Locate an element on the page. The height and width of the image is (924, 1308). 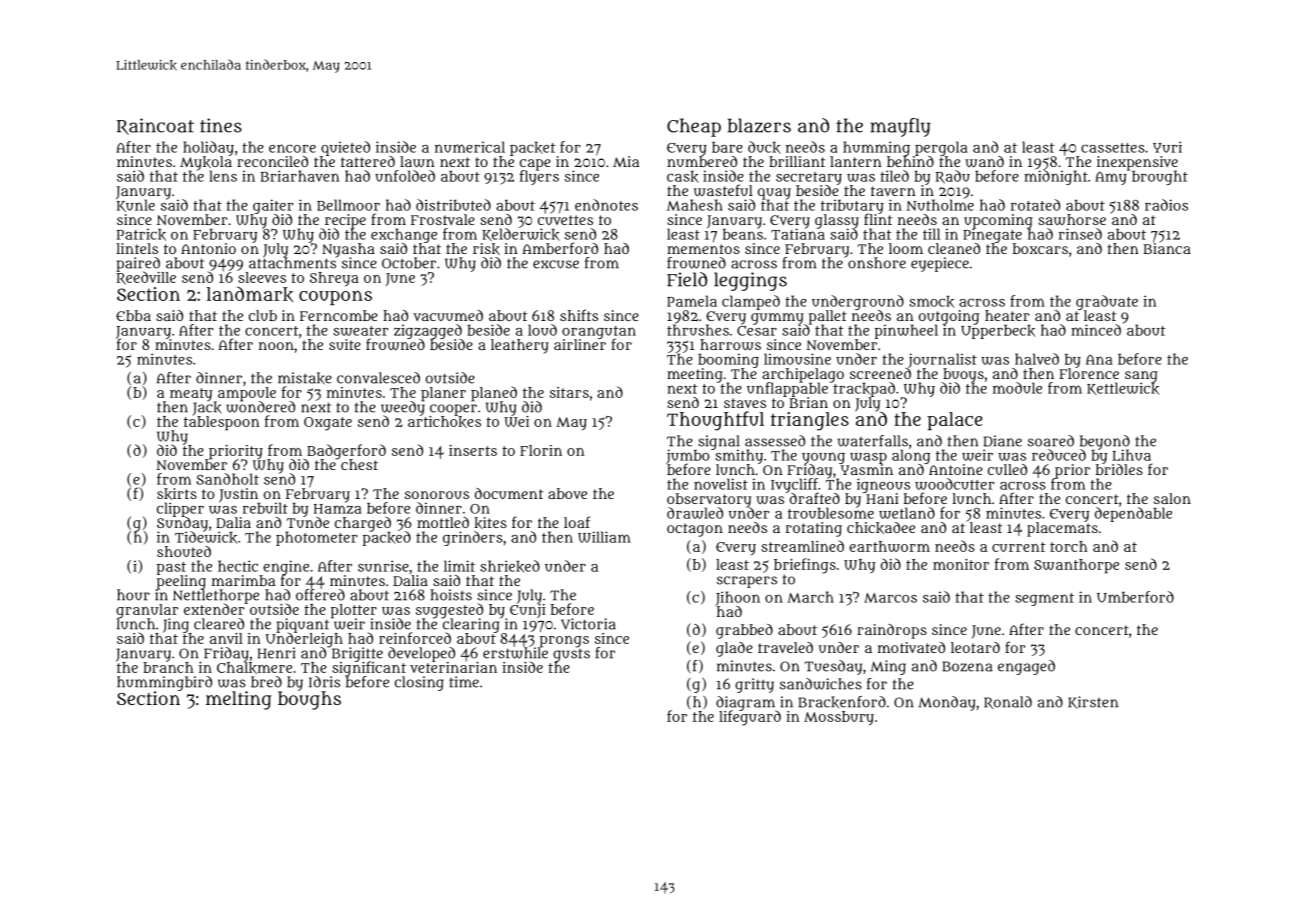
tributary is located at coordinates (852, 206).
